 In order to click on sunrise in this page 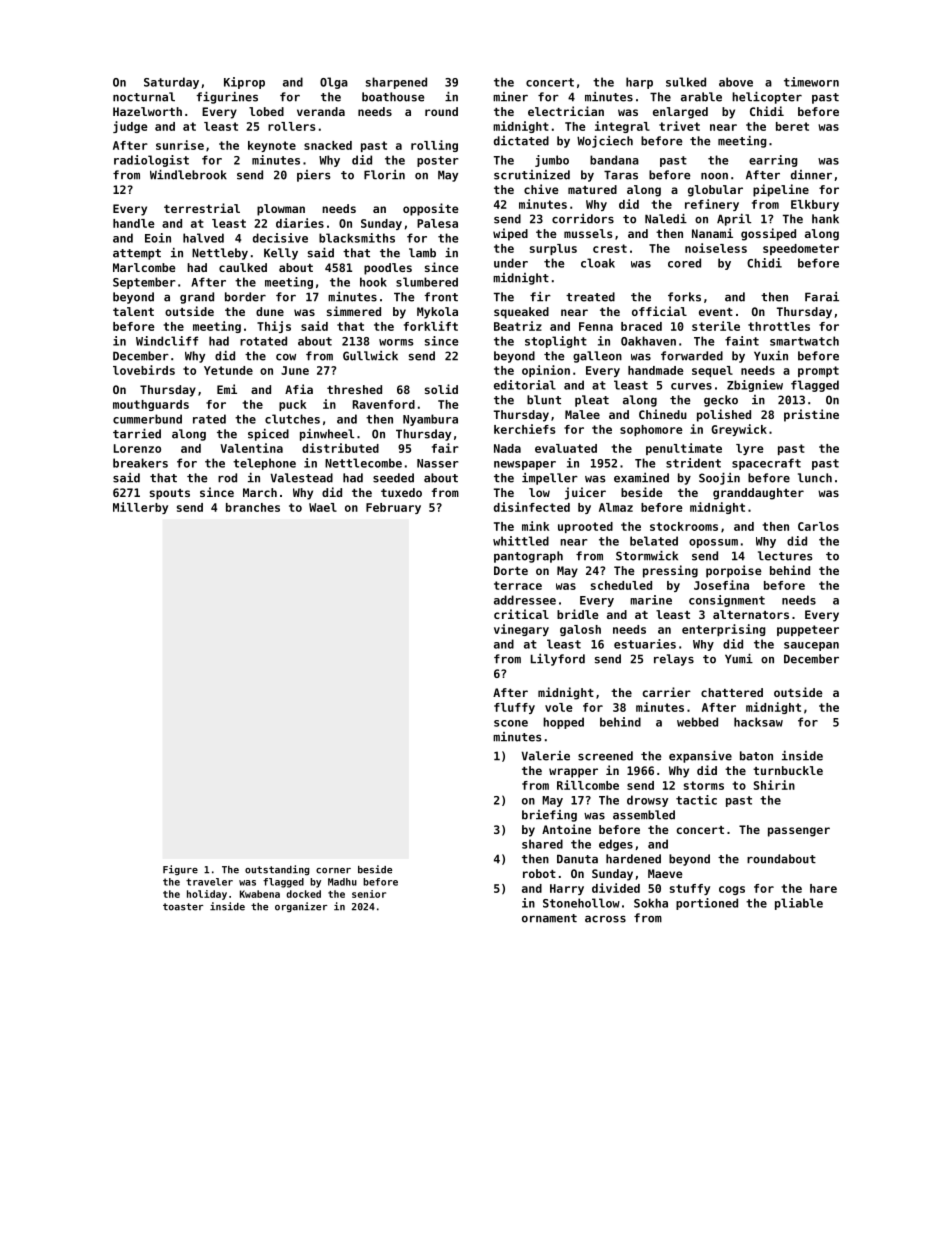, I will do `click(180, 145)`.
